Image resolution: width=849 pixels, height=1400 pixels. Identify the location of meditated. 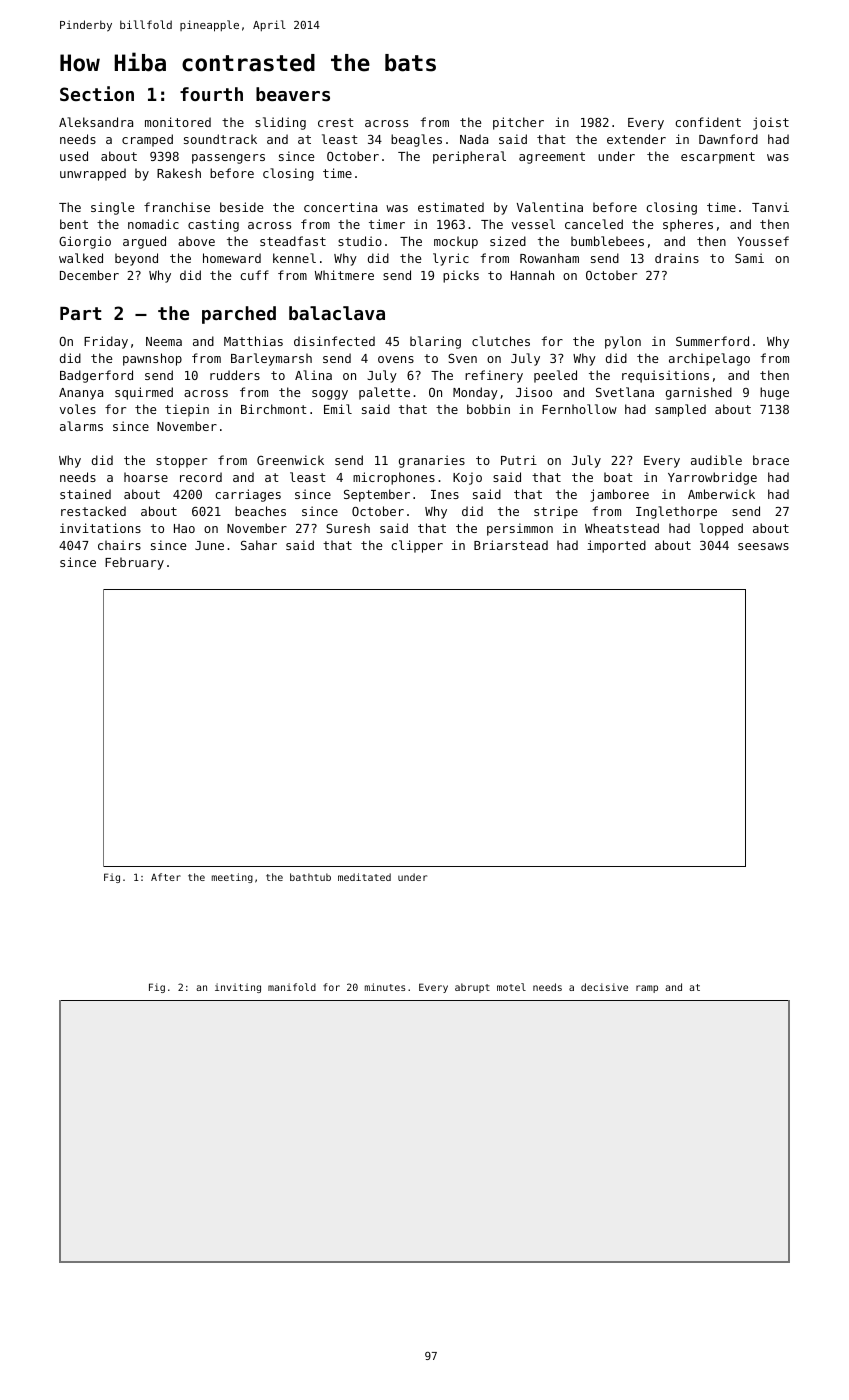
(364, 877).
